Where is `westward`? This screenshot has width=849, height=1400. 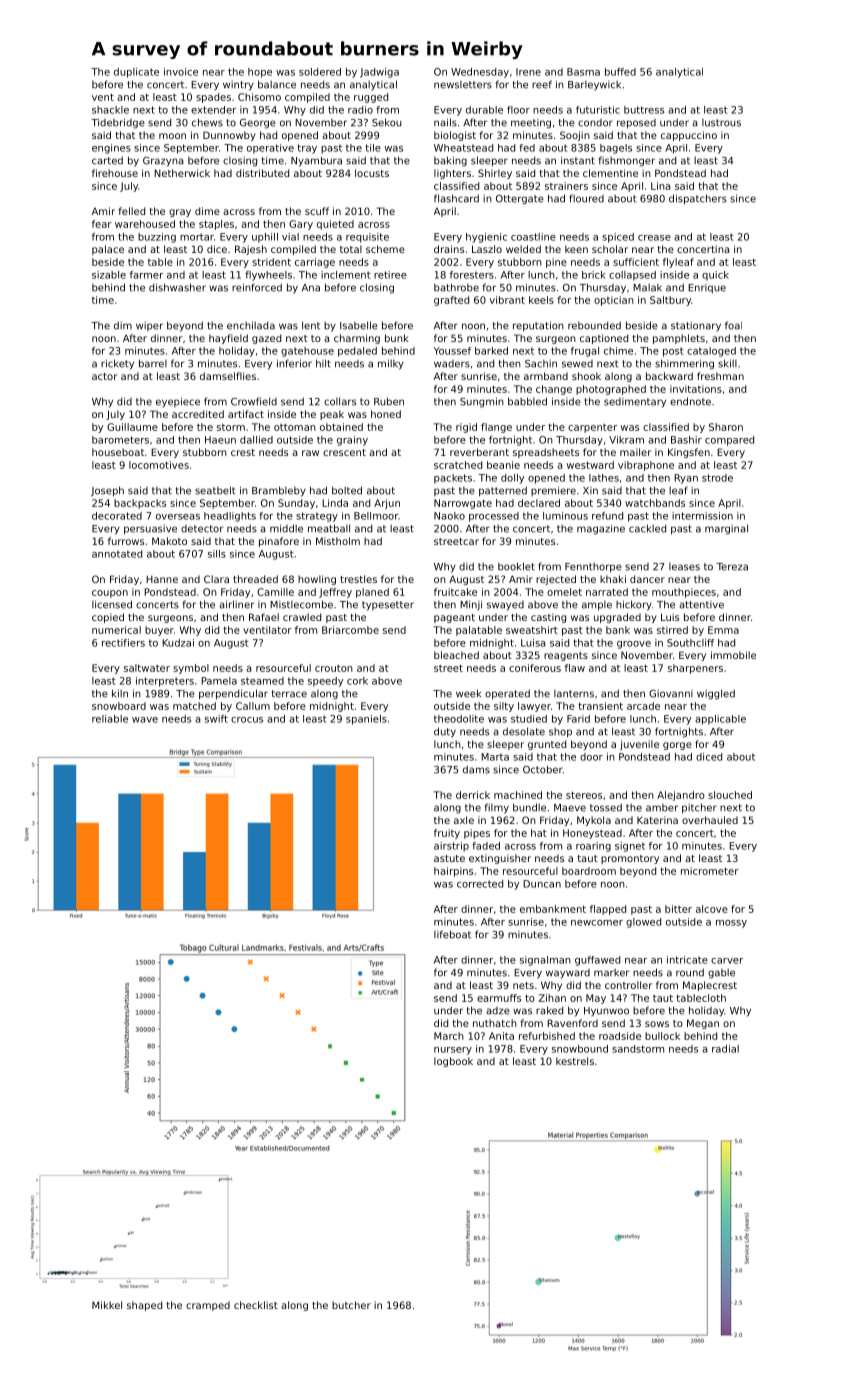 westward is located at coordinates (590, 465).
